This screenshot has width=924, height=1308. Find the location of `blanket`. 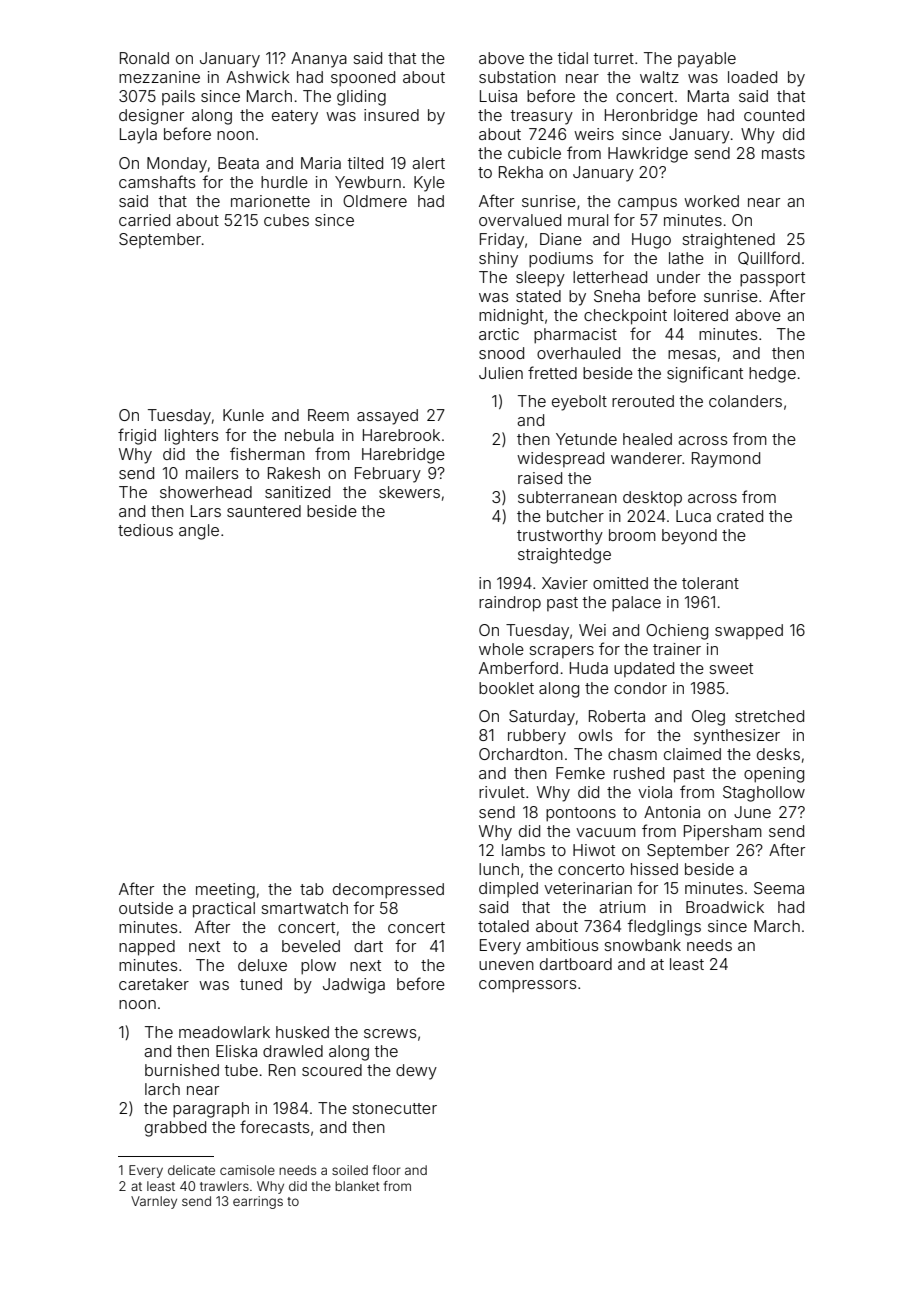

blanket is located at coordinates (357, 1186).
